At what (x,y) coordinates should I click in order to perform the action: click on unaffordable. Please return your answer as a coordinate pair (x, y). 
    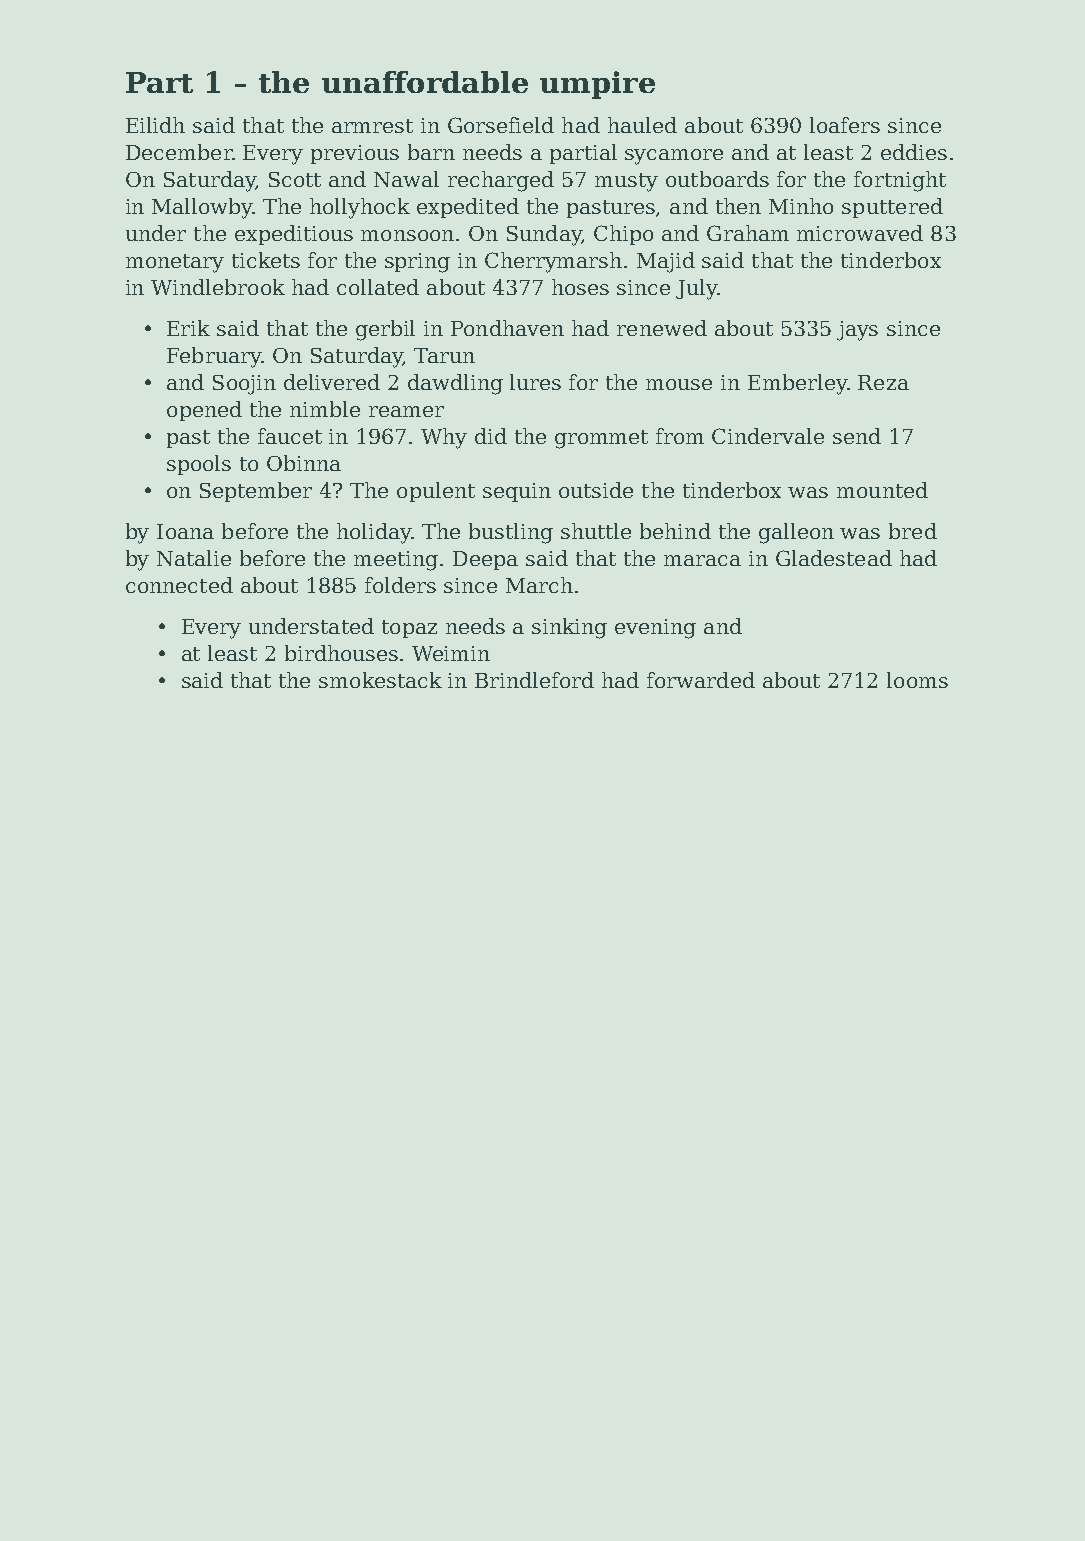
    Looking at the image, I should click on (425, 82).
